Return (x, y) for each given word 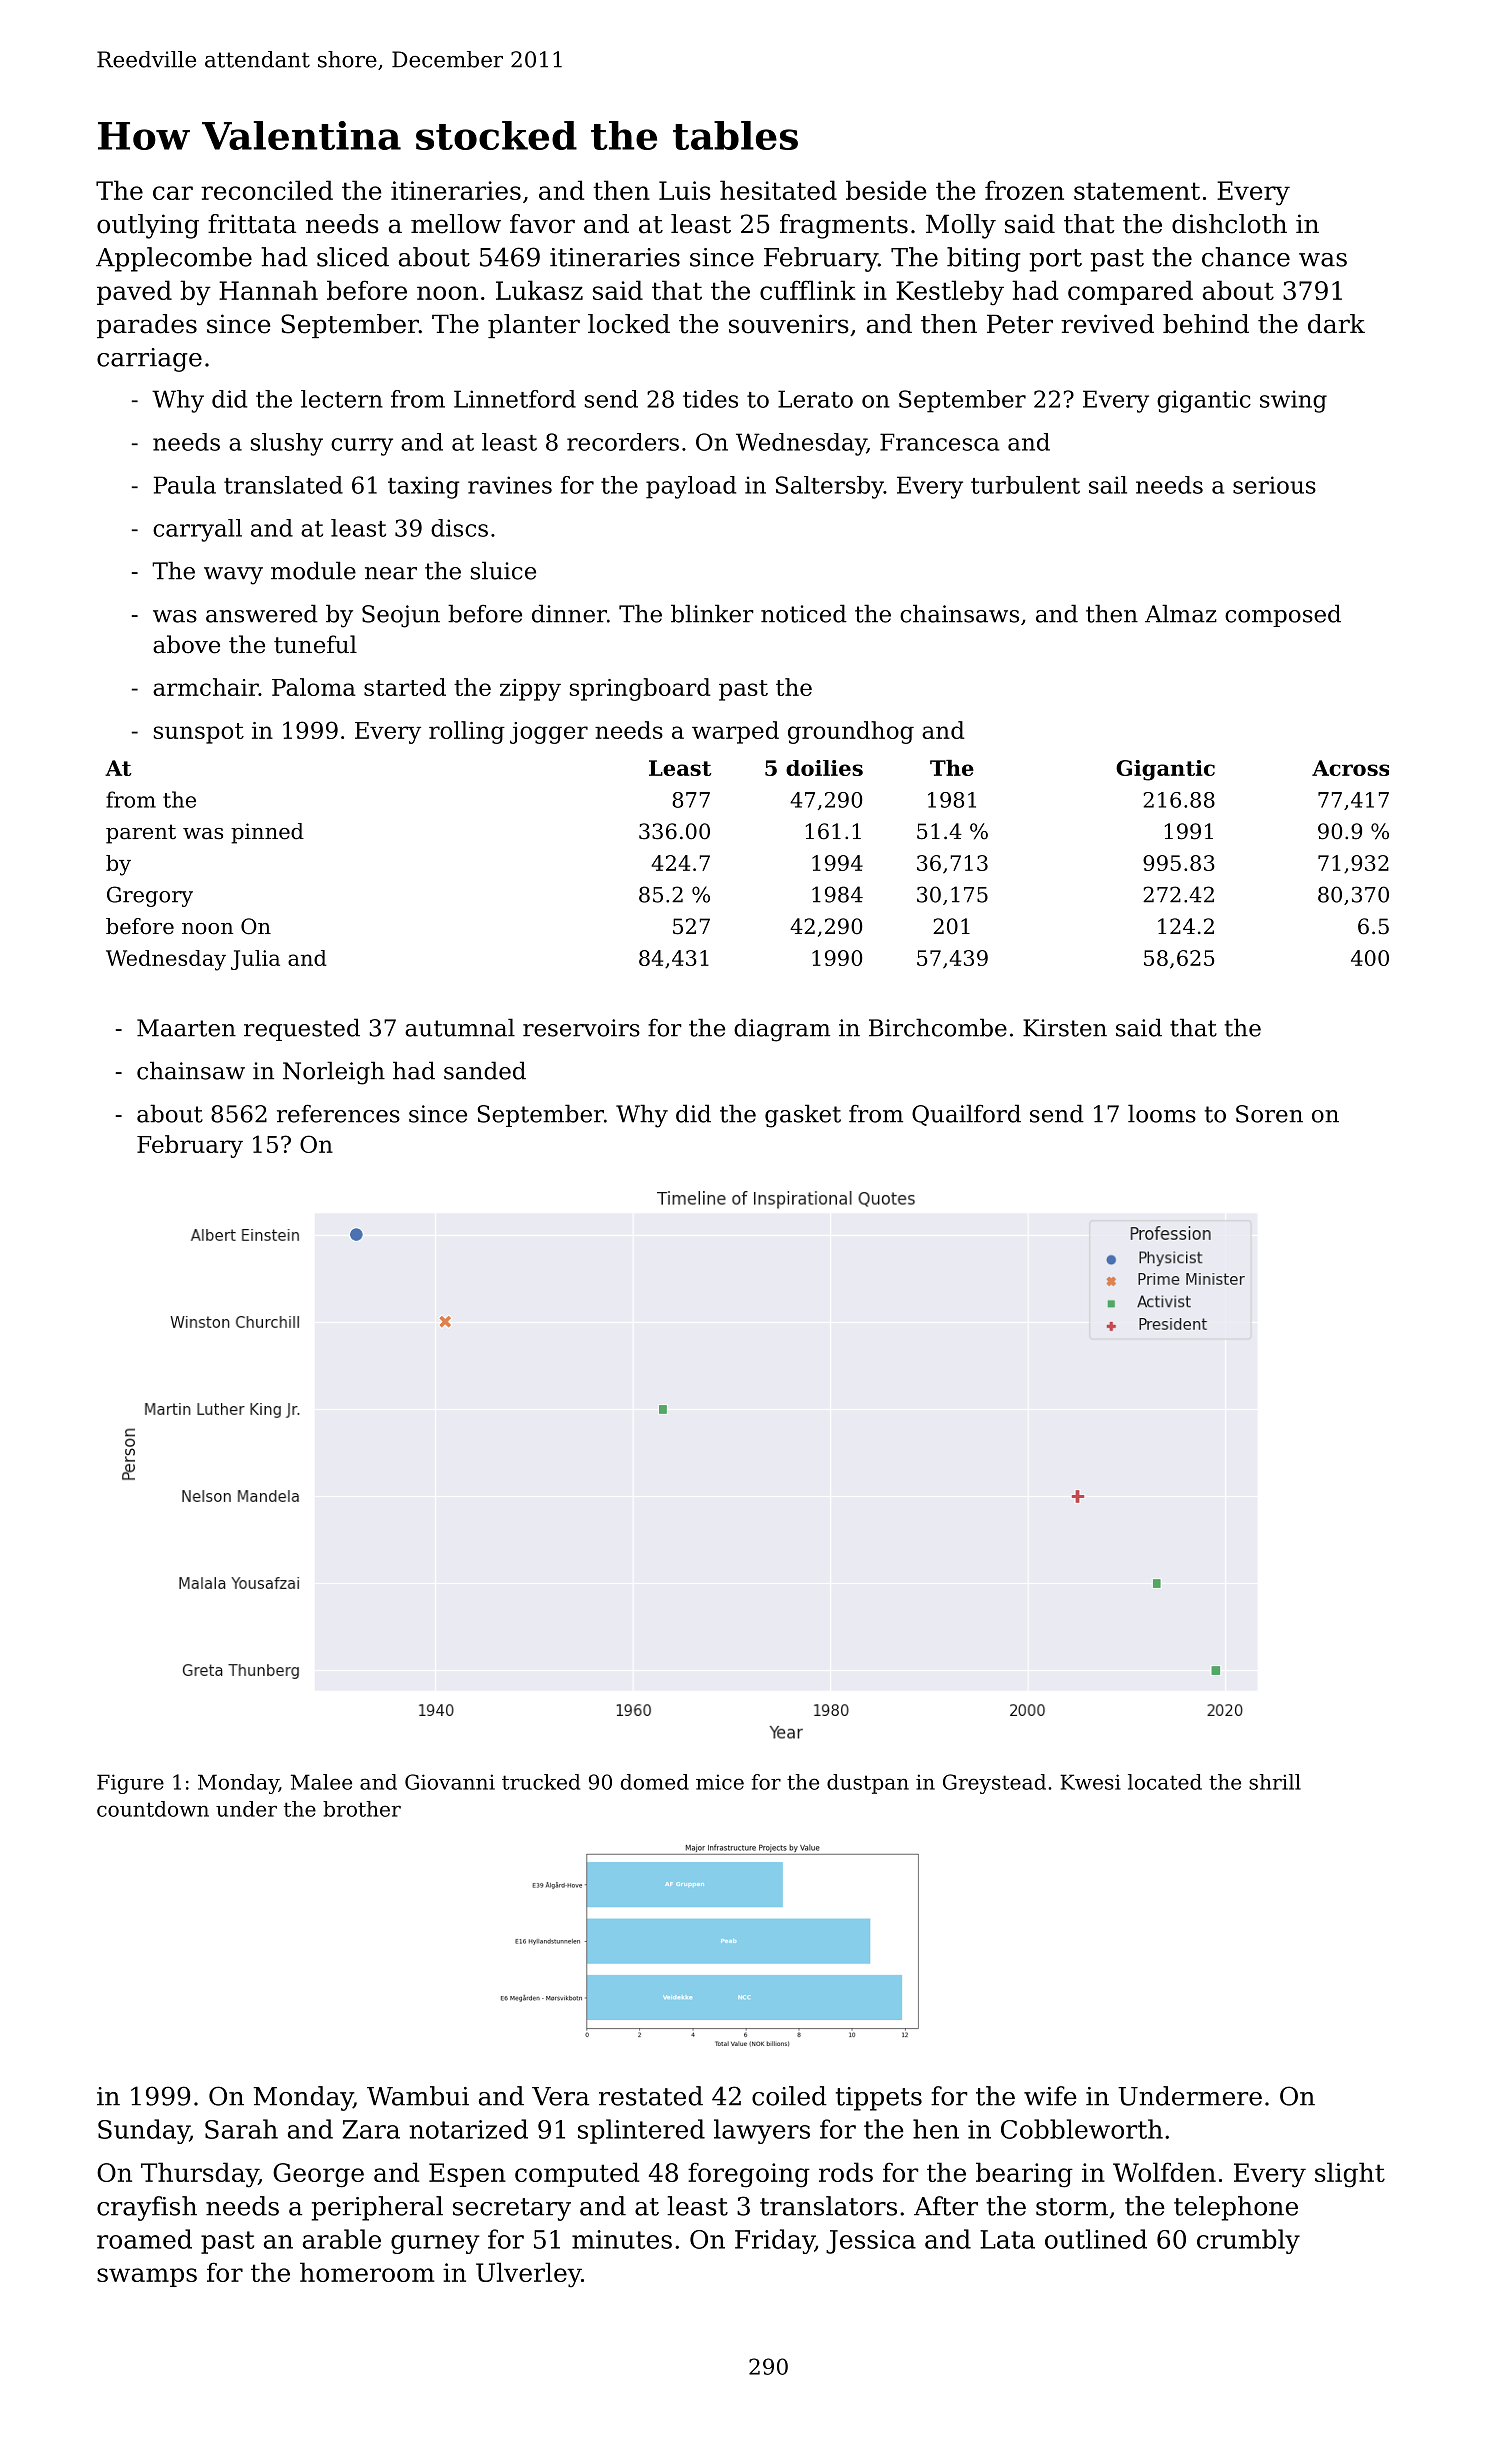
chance (1246, 257)
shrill (1275, 1782)
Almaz (1181, 613)
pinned (267, 833)
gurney (435, 2244)
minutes (622, 2239)
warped (735, 732)
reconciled (267, 190)
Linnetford (515, 399)
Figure (130, 1784)
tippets (879, 2099)
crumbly (1248, 2241)
